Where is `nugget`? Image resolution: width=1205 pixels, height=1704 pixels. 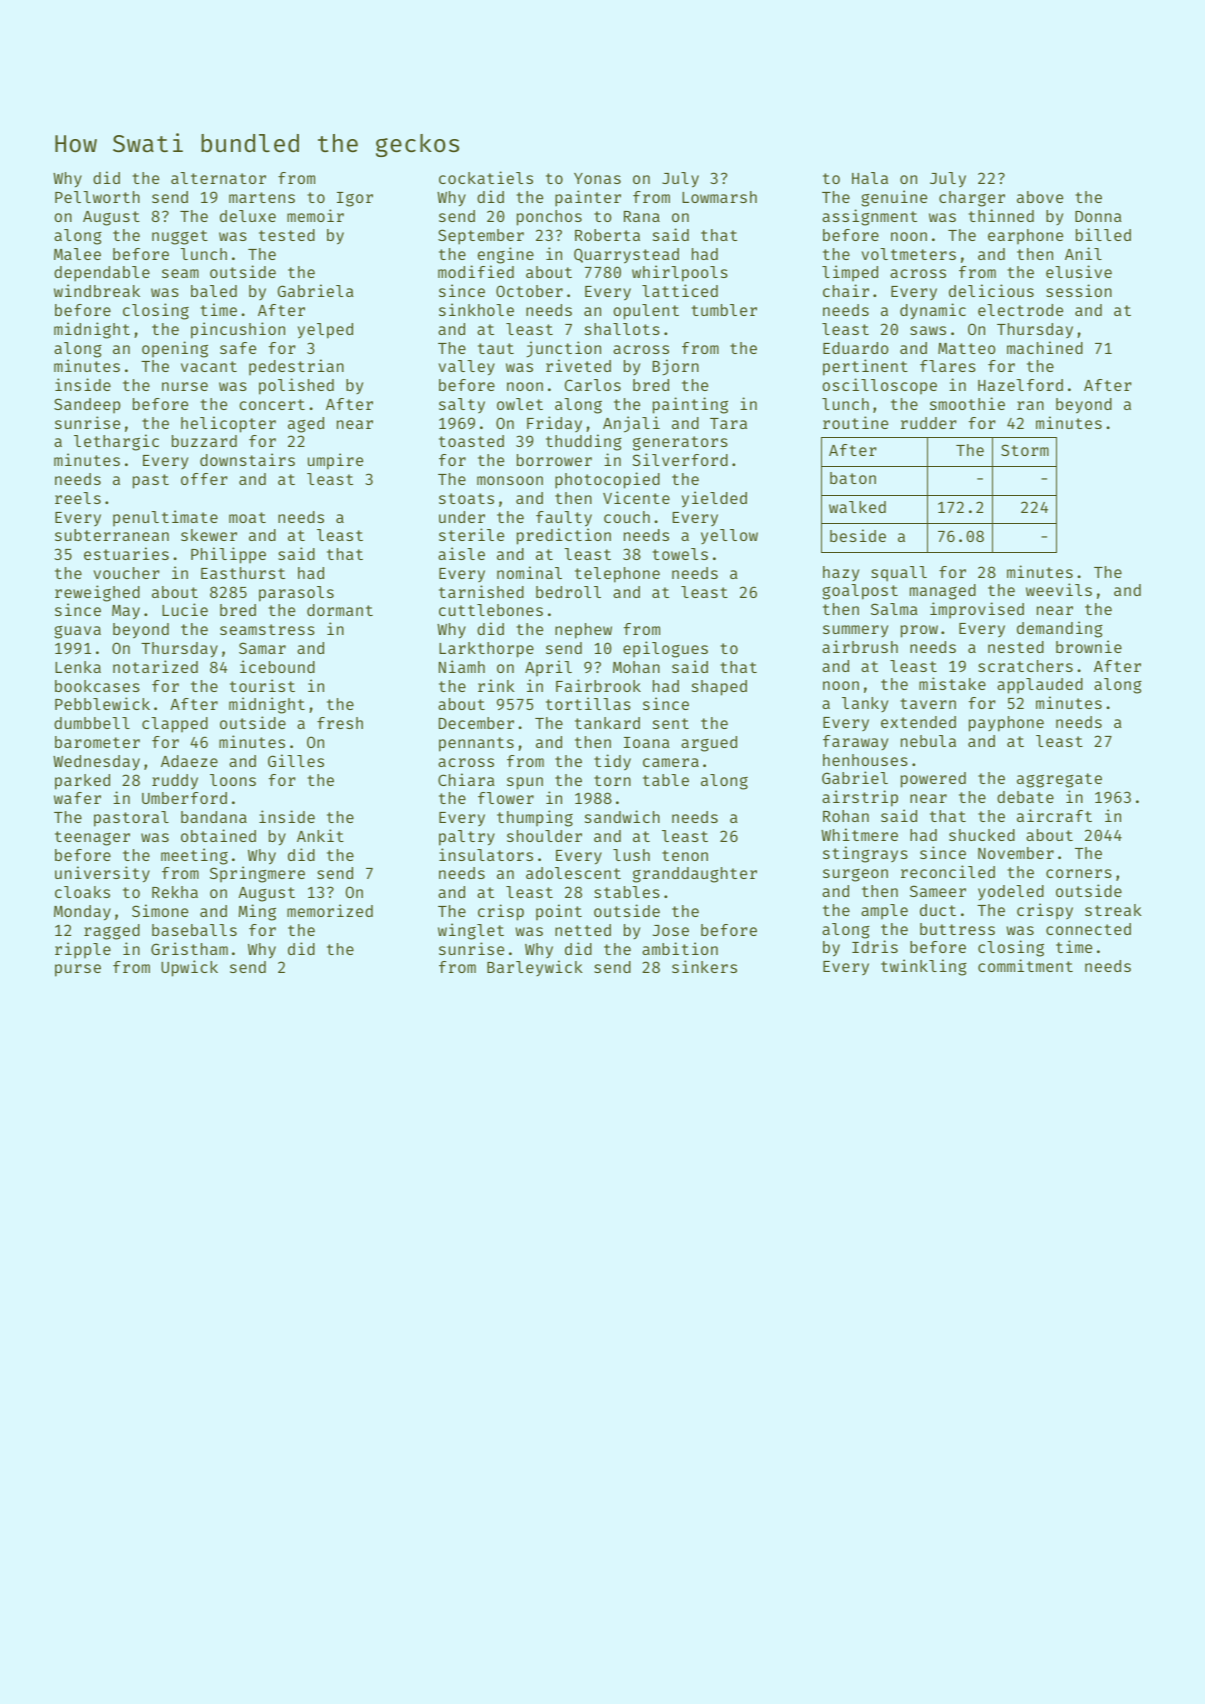 nugget is located at coordinates (180, 237).
